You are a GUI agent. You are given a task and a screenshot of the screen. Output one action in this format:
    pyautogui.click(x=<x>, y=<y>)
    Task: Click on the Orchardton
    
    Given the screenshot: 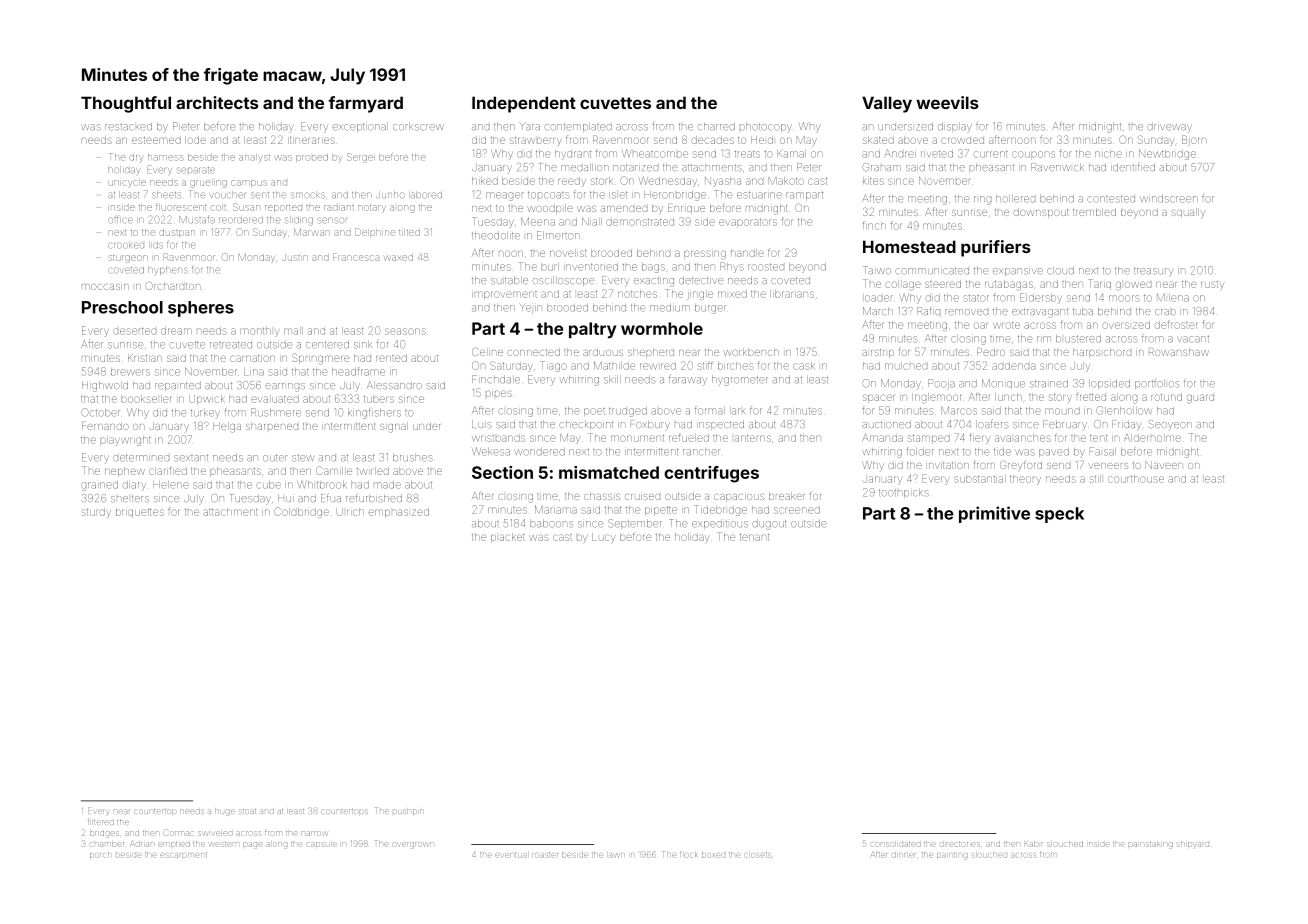 What is the action you would take?
    pyautogui.click(x=172, y=286)
